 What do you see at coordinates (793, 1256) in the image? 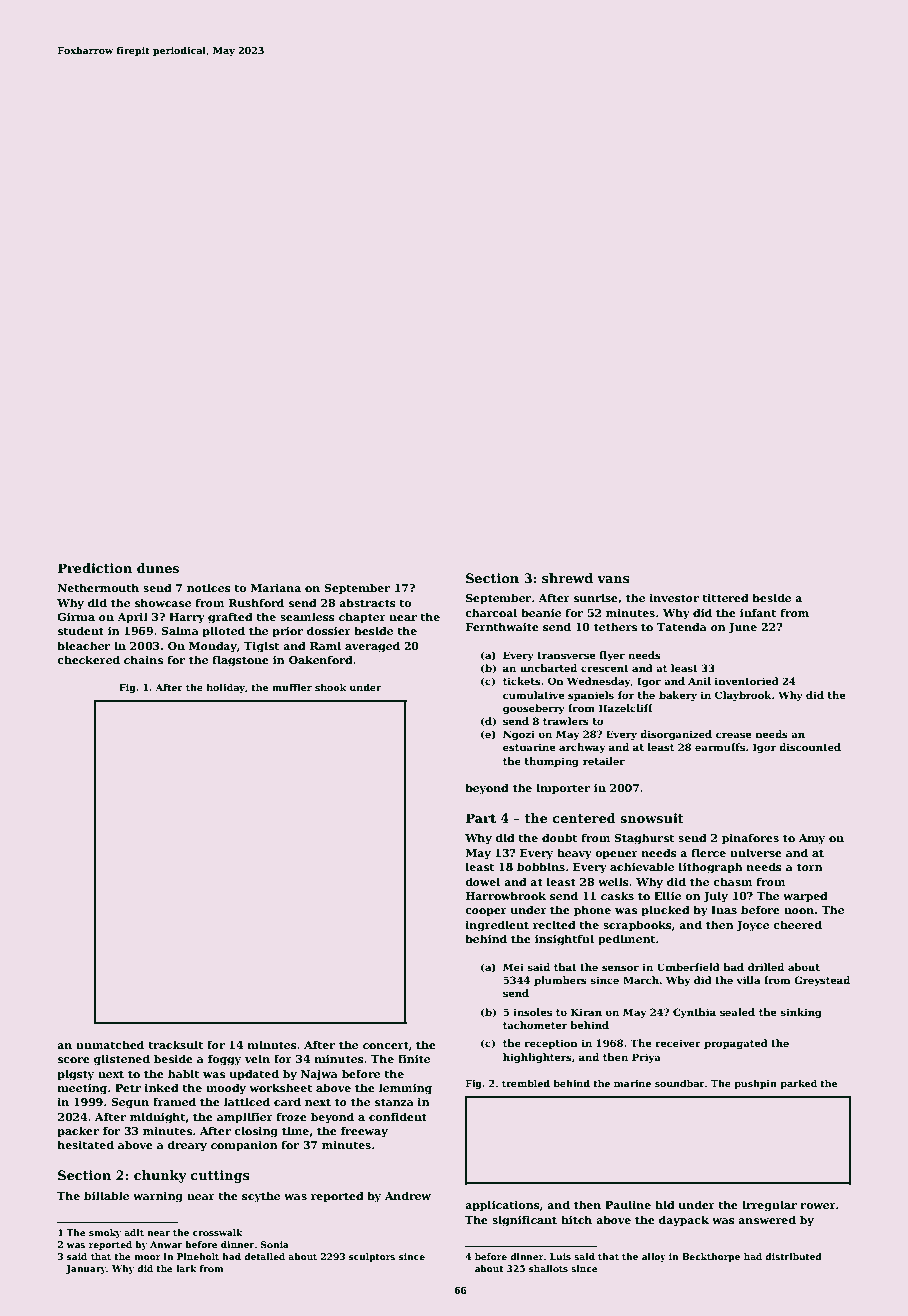
I see `distributed` at bounding box center [793, 1256].
